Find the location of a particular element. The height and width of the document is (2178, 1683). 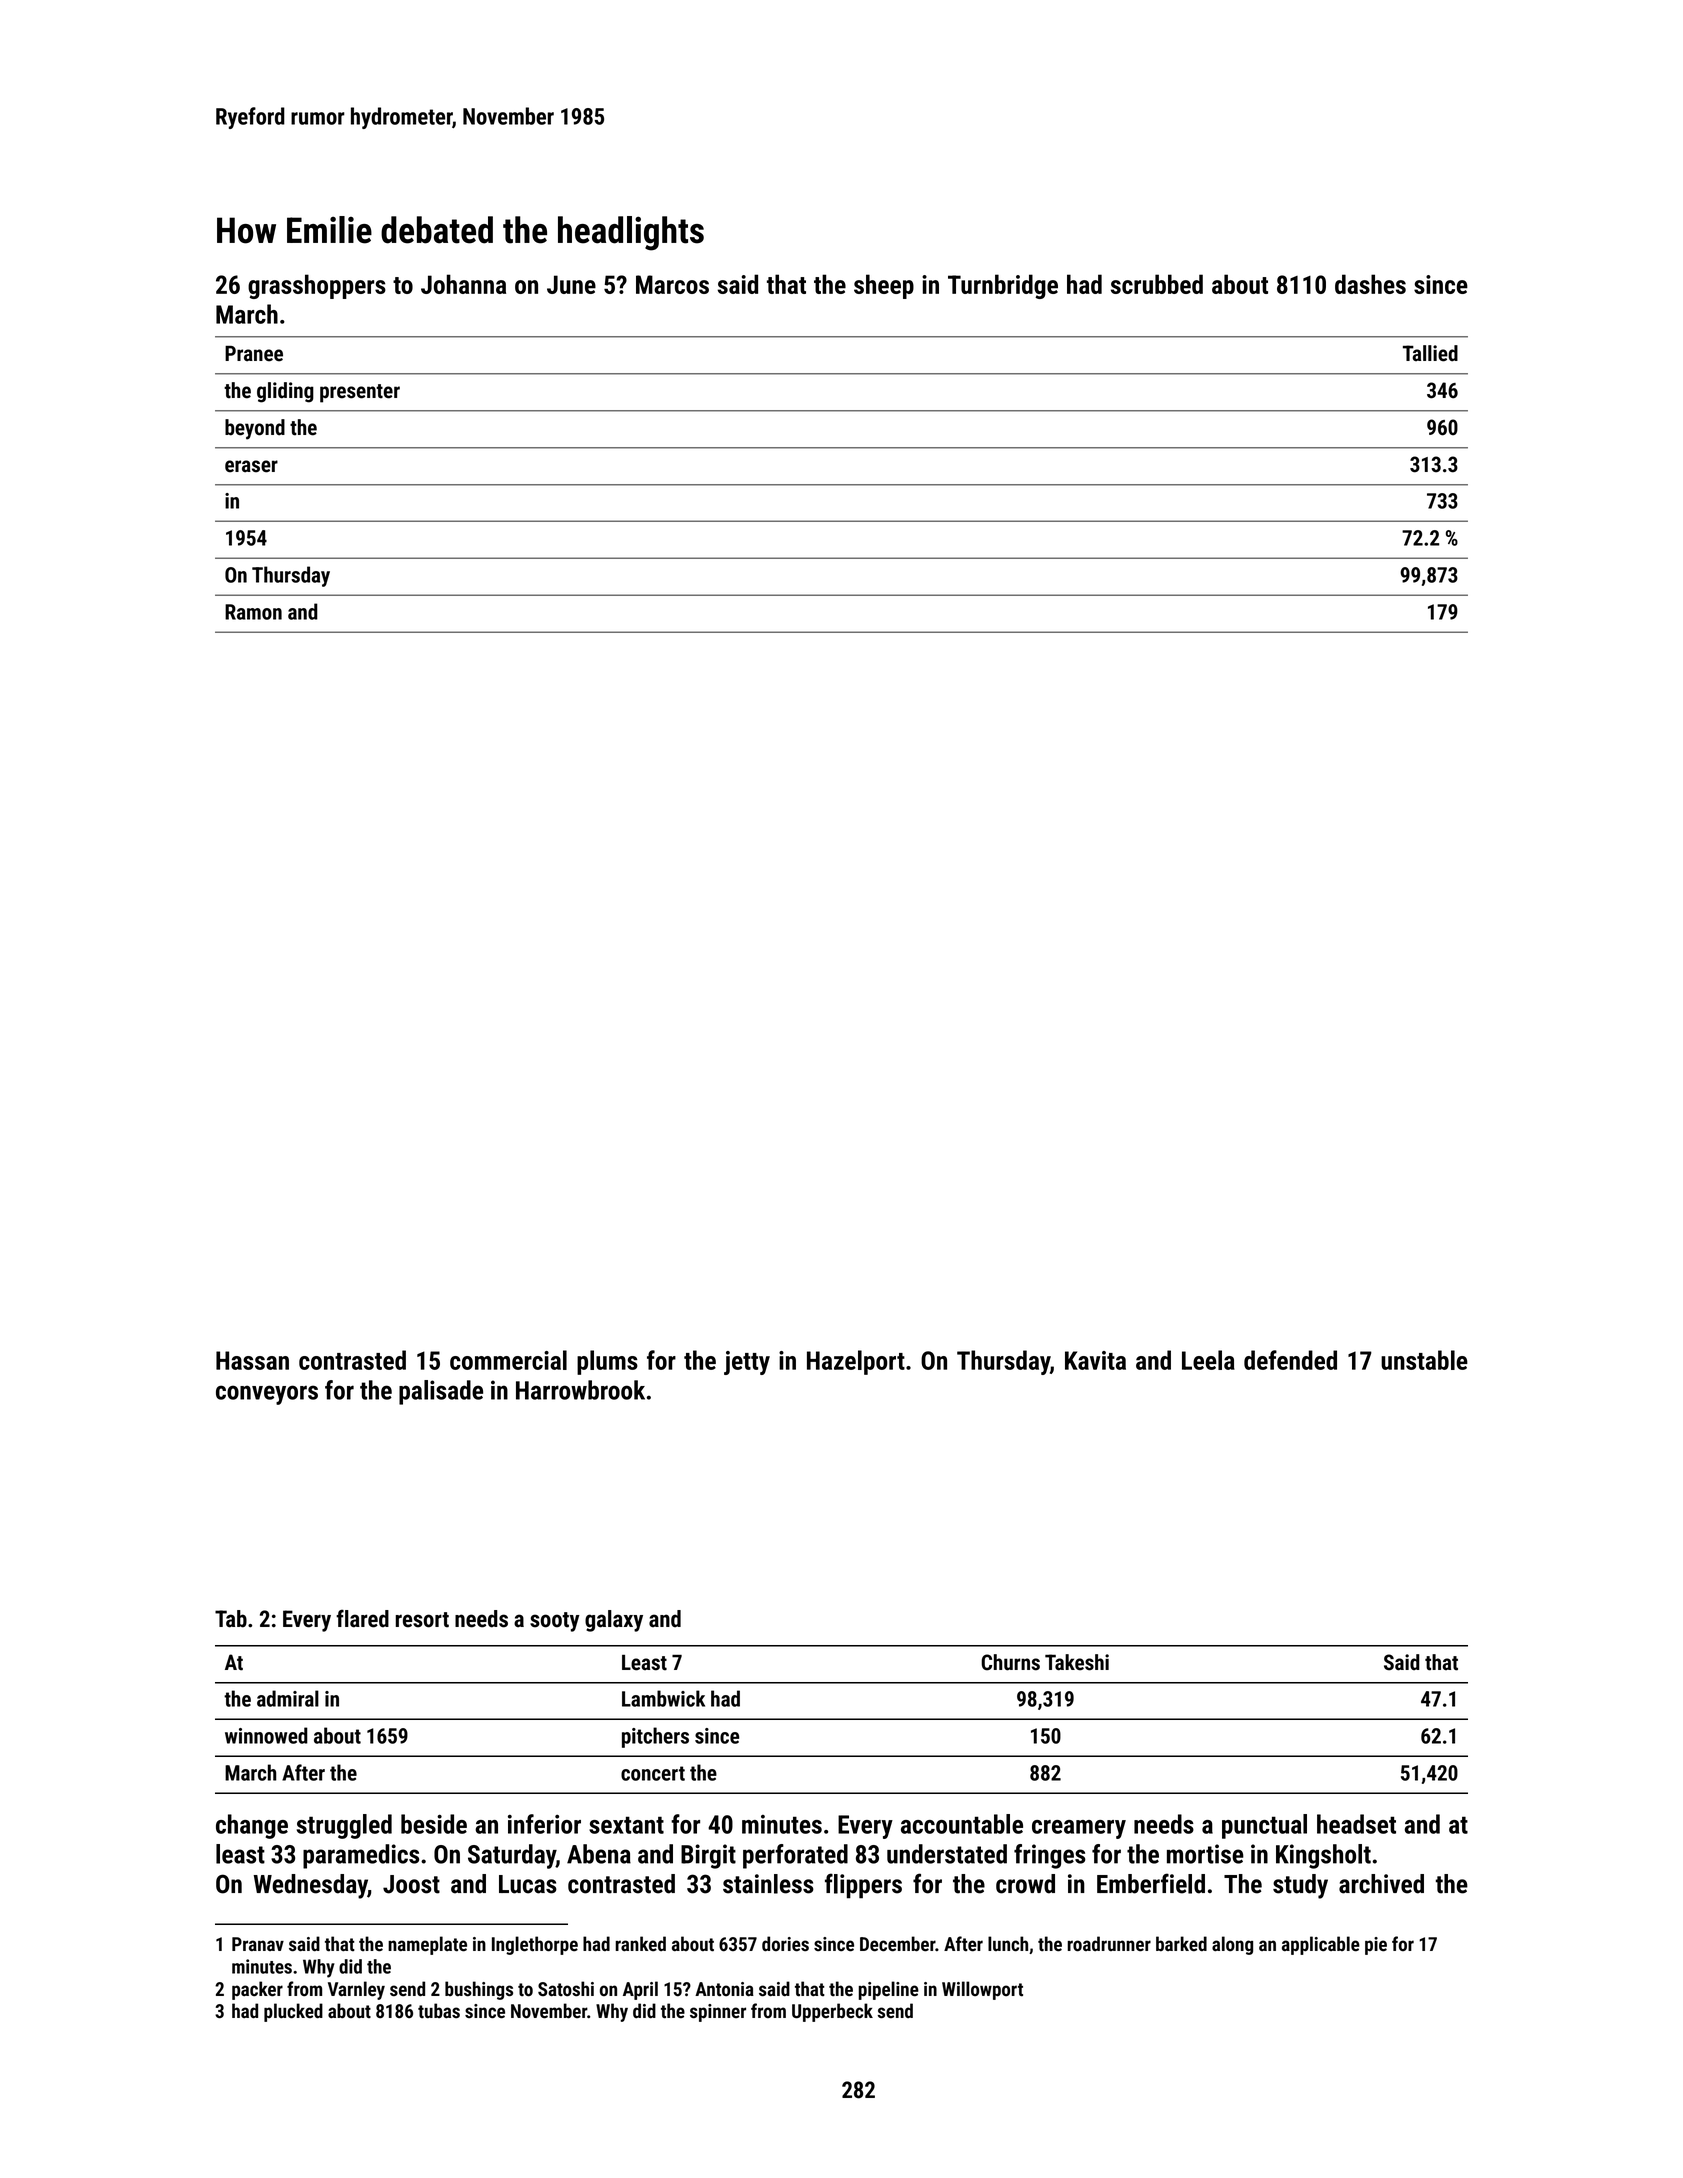

sheep is located at coordinates (884, 286).
